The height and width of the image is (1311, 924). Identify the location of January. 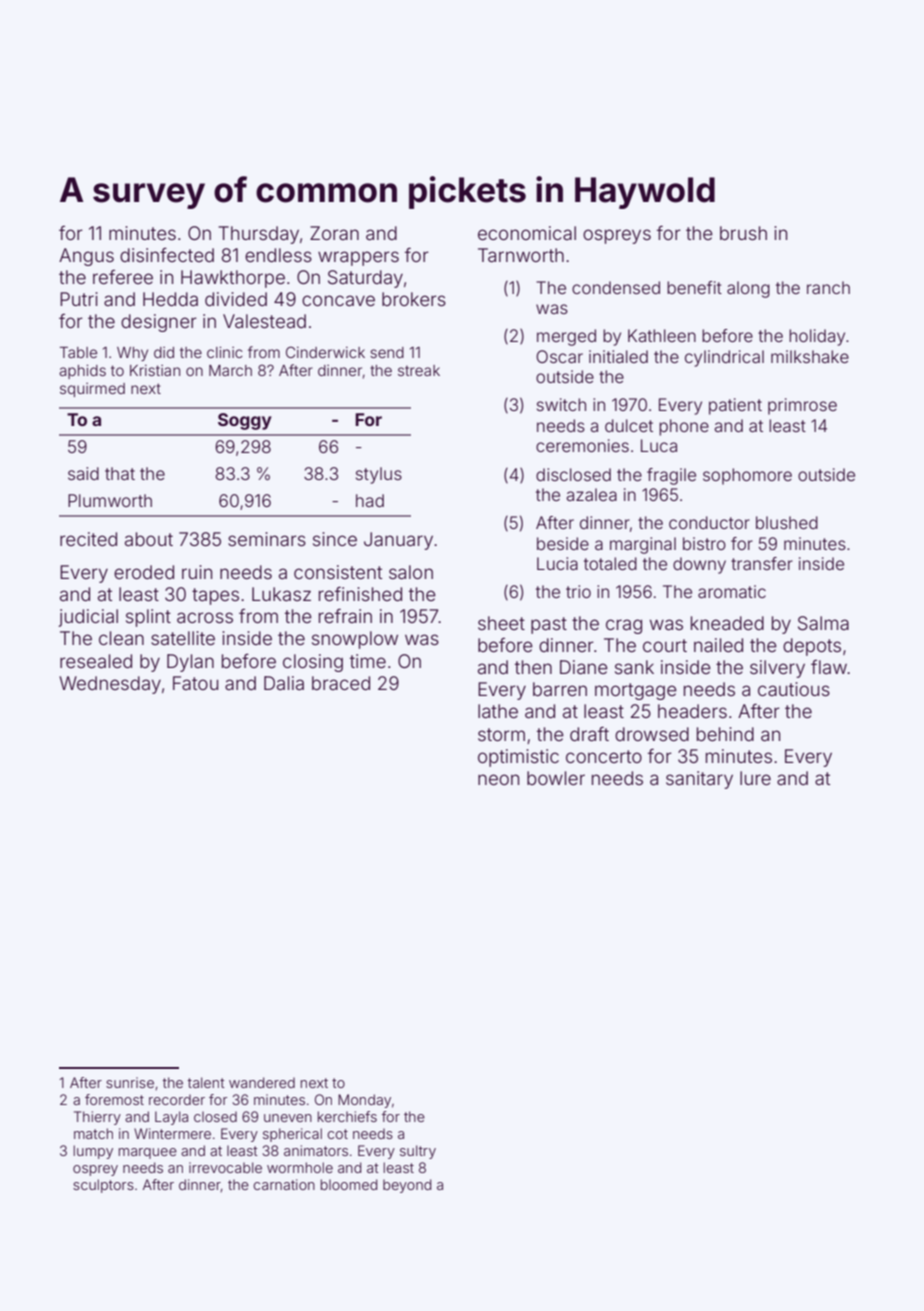
(398, 541).
